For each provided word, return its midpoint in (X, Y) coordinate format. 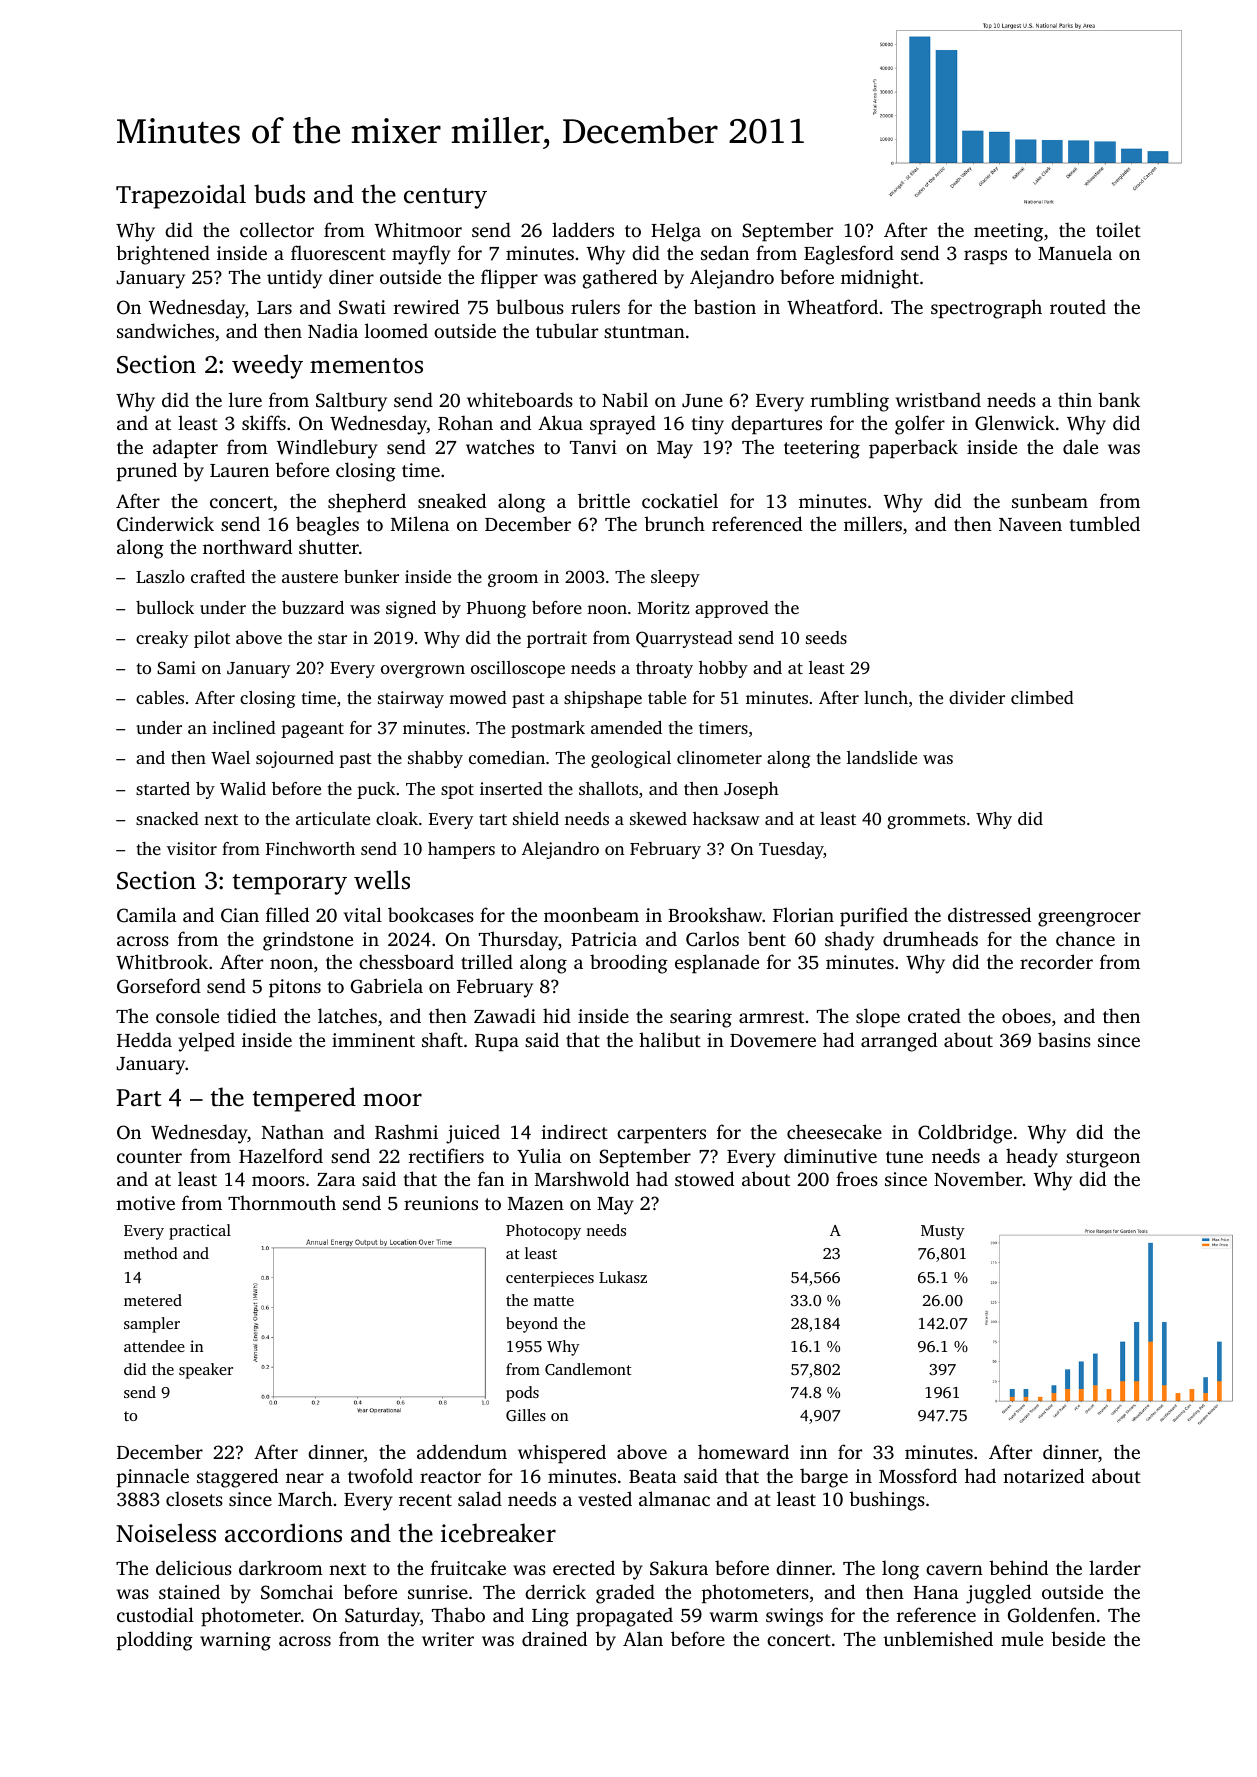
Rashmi (406, 1132)
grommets (926, 821)
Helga (676, 232)
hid (557, 1015)
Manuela (1075, 252)
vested (605, 1498)
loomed (396, 330)
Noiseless (166, 1533)
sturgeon (1103, 1159)
